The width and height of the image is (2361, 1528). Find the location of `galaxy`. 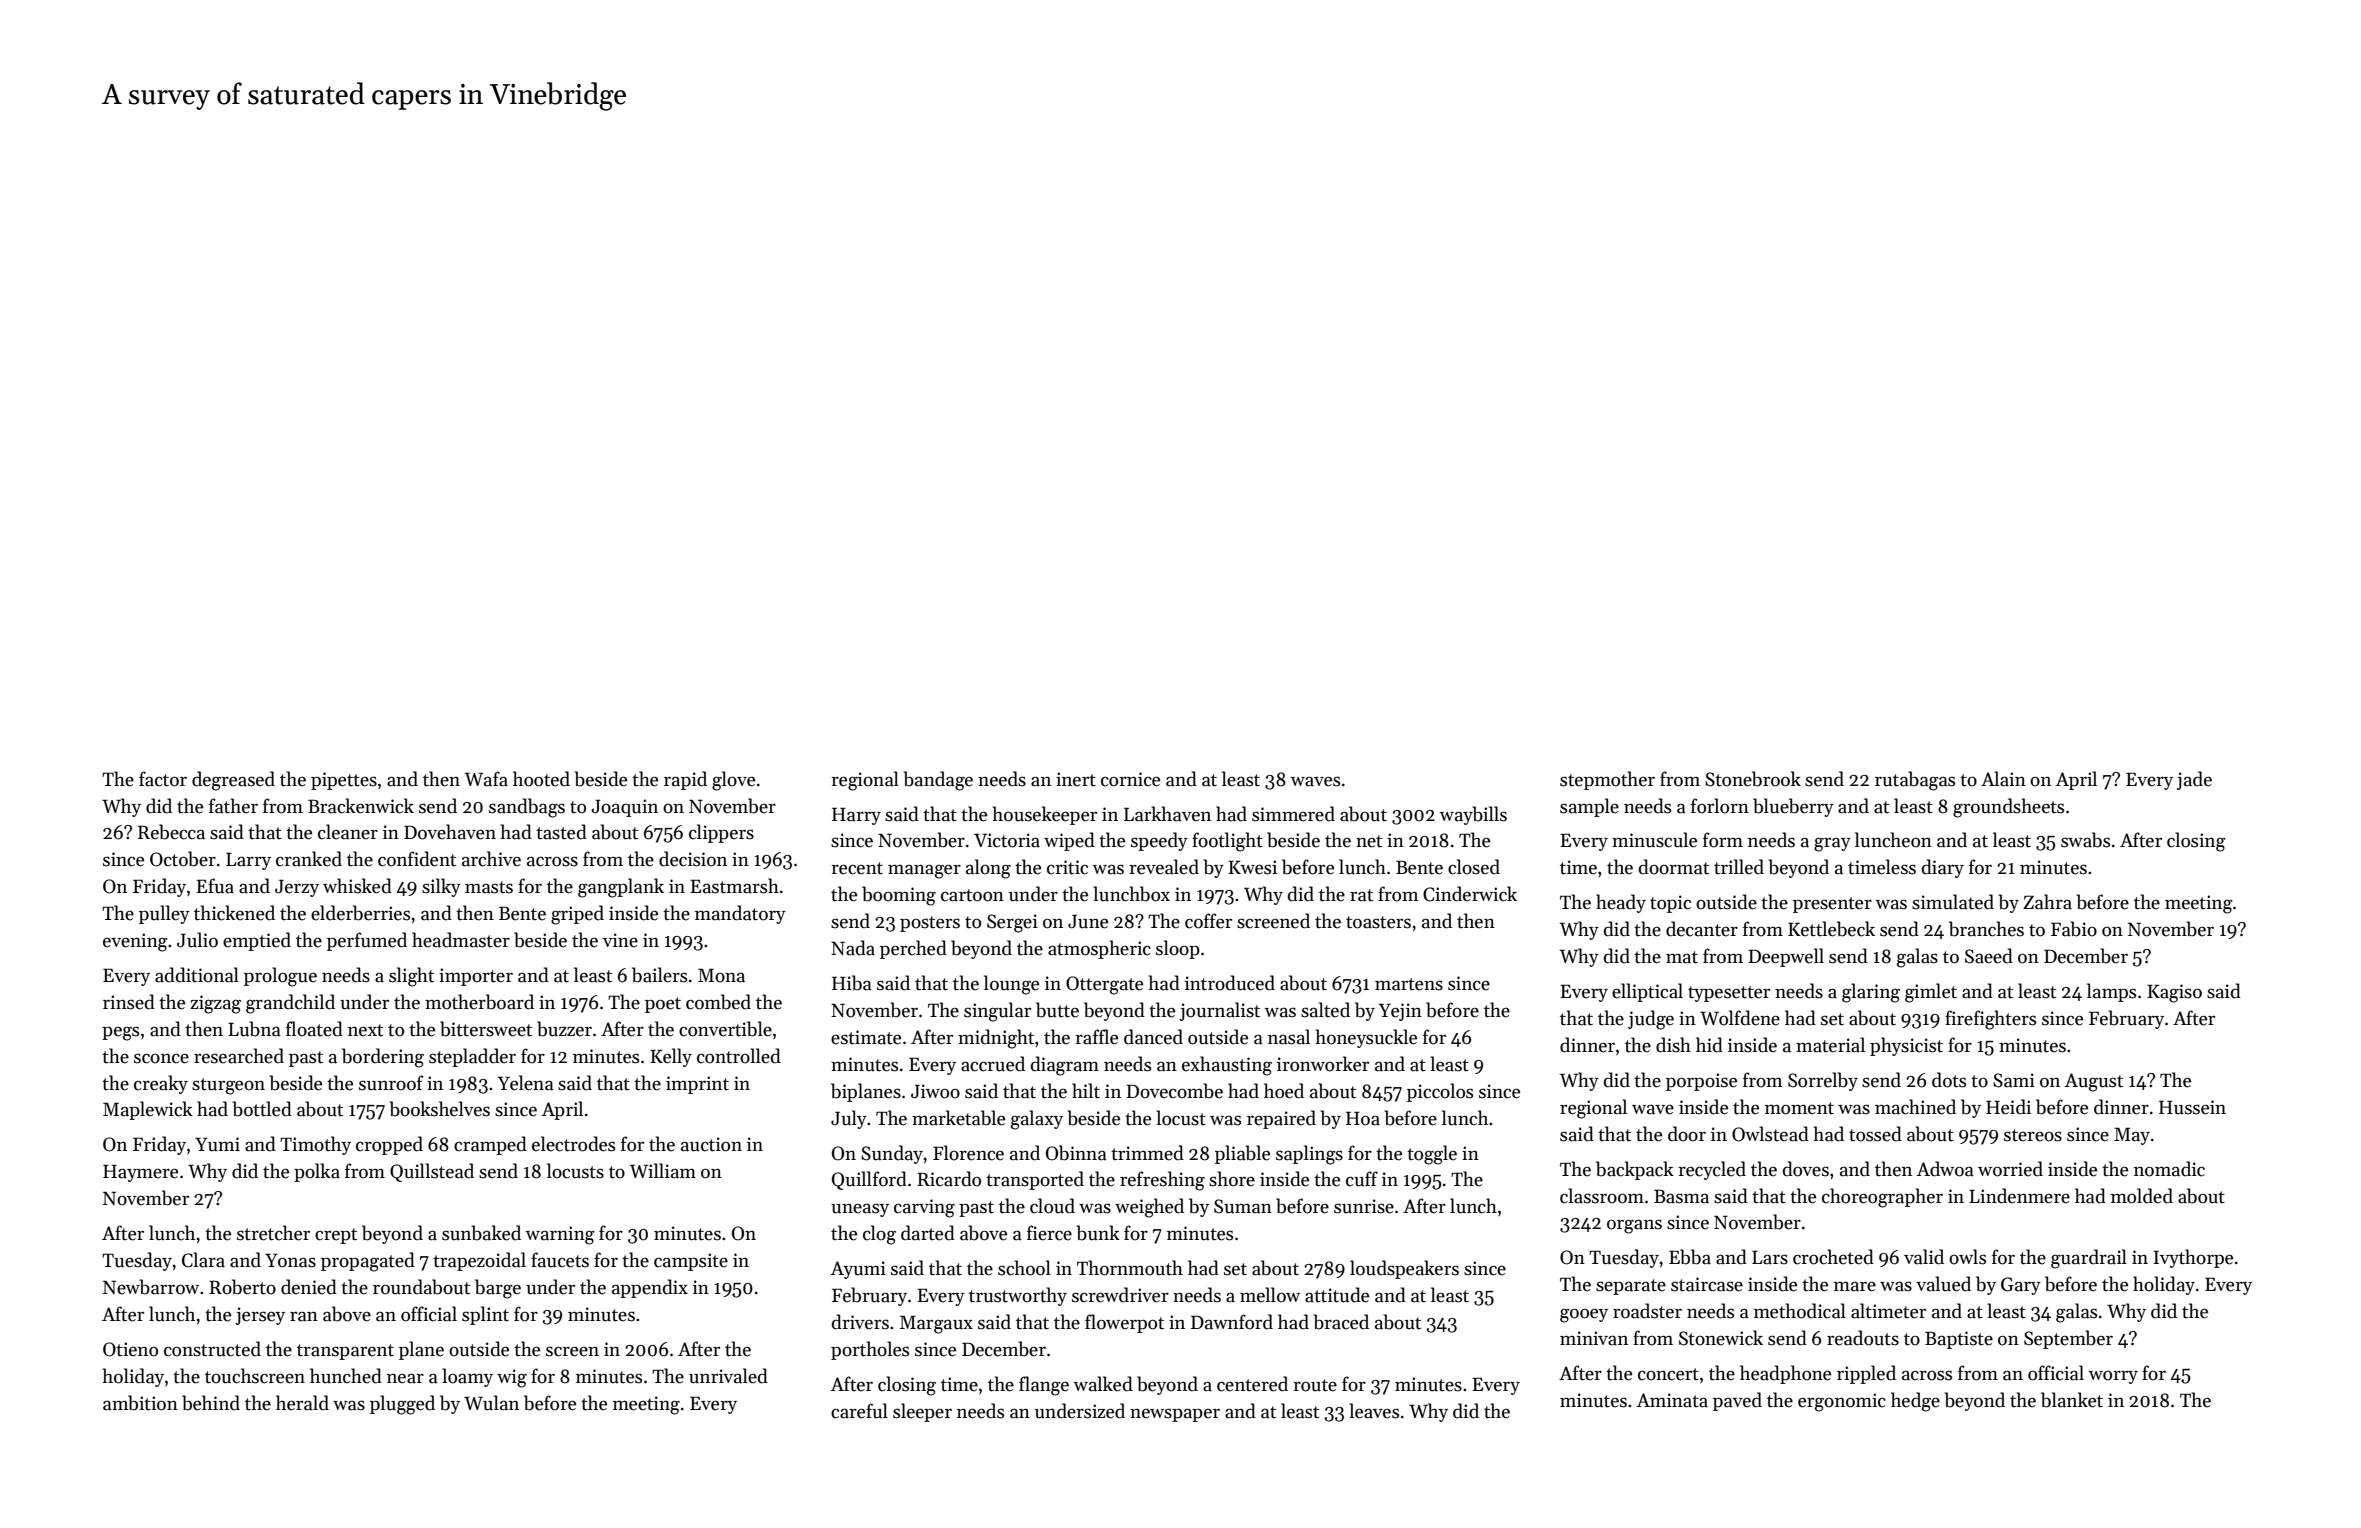

galaxy is located at coordinates (1037, 1120).
